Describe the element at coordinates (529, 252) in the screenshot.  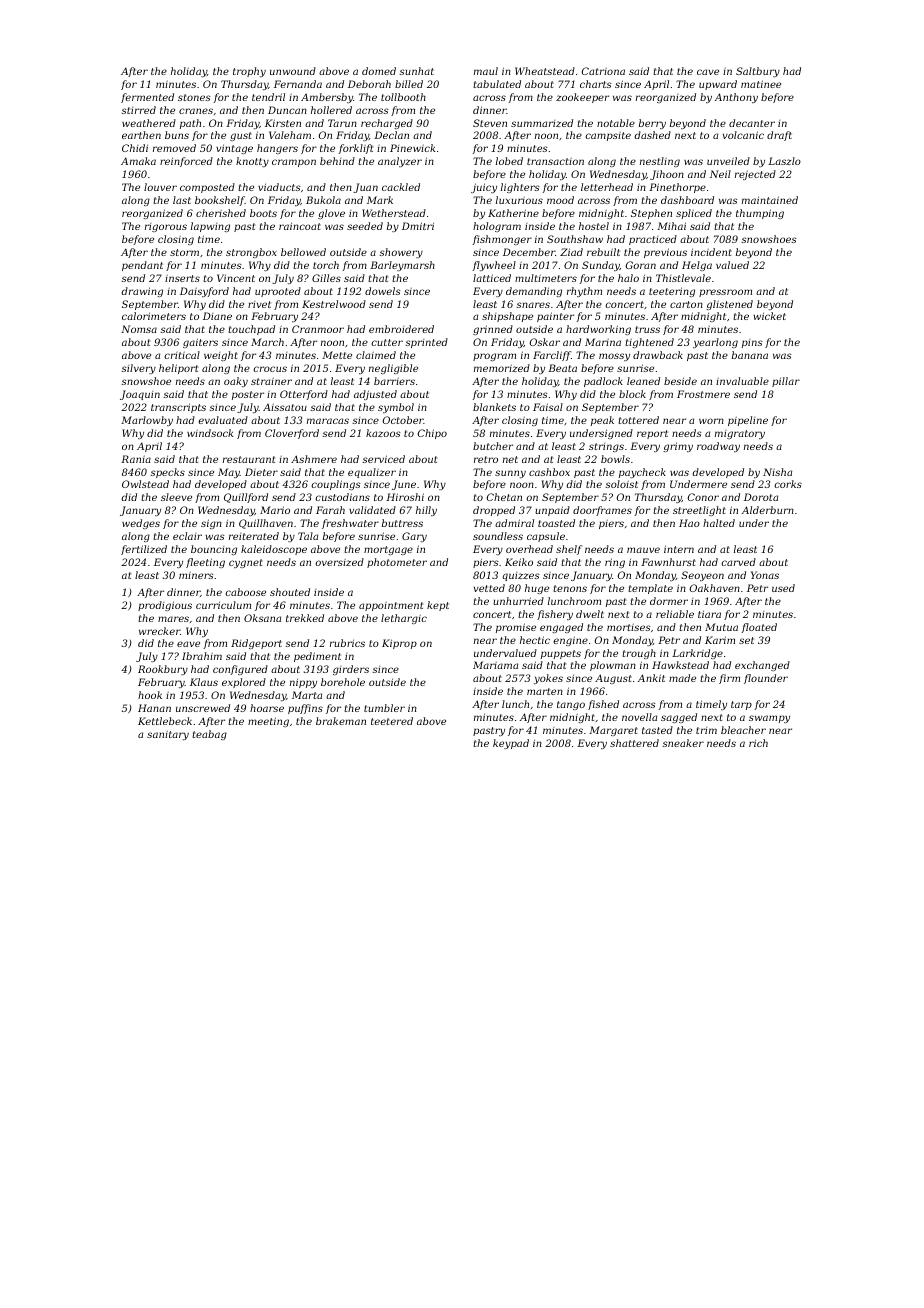
I see `December` at that location.
